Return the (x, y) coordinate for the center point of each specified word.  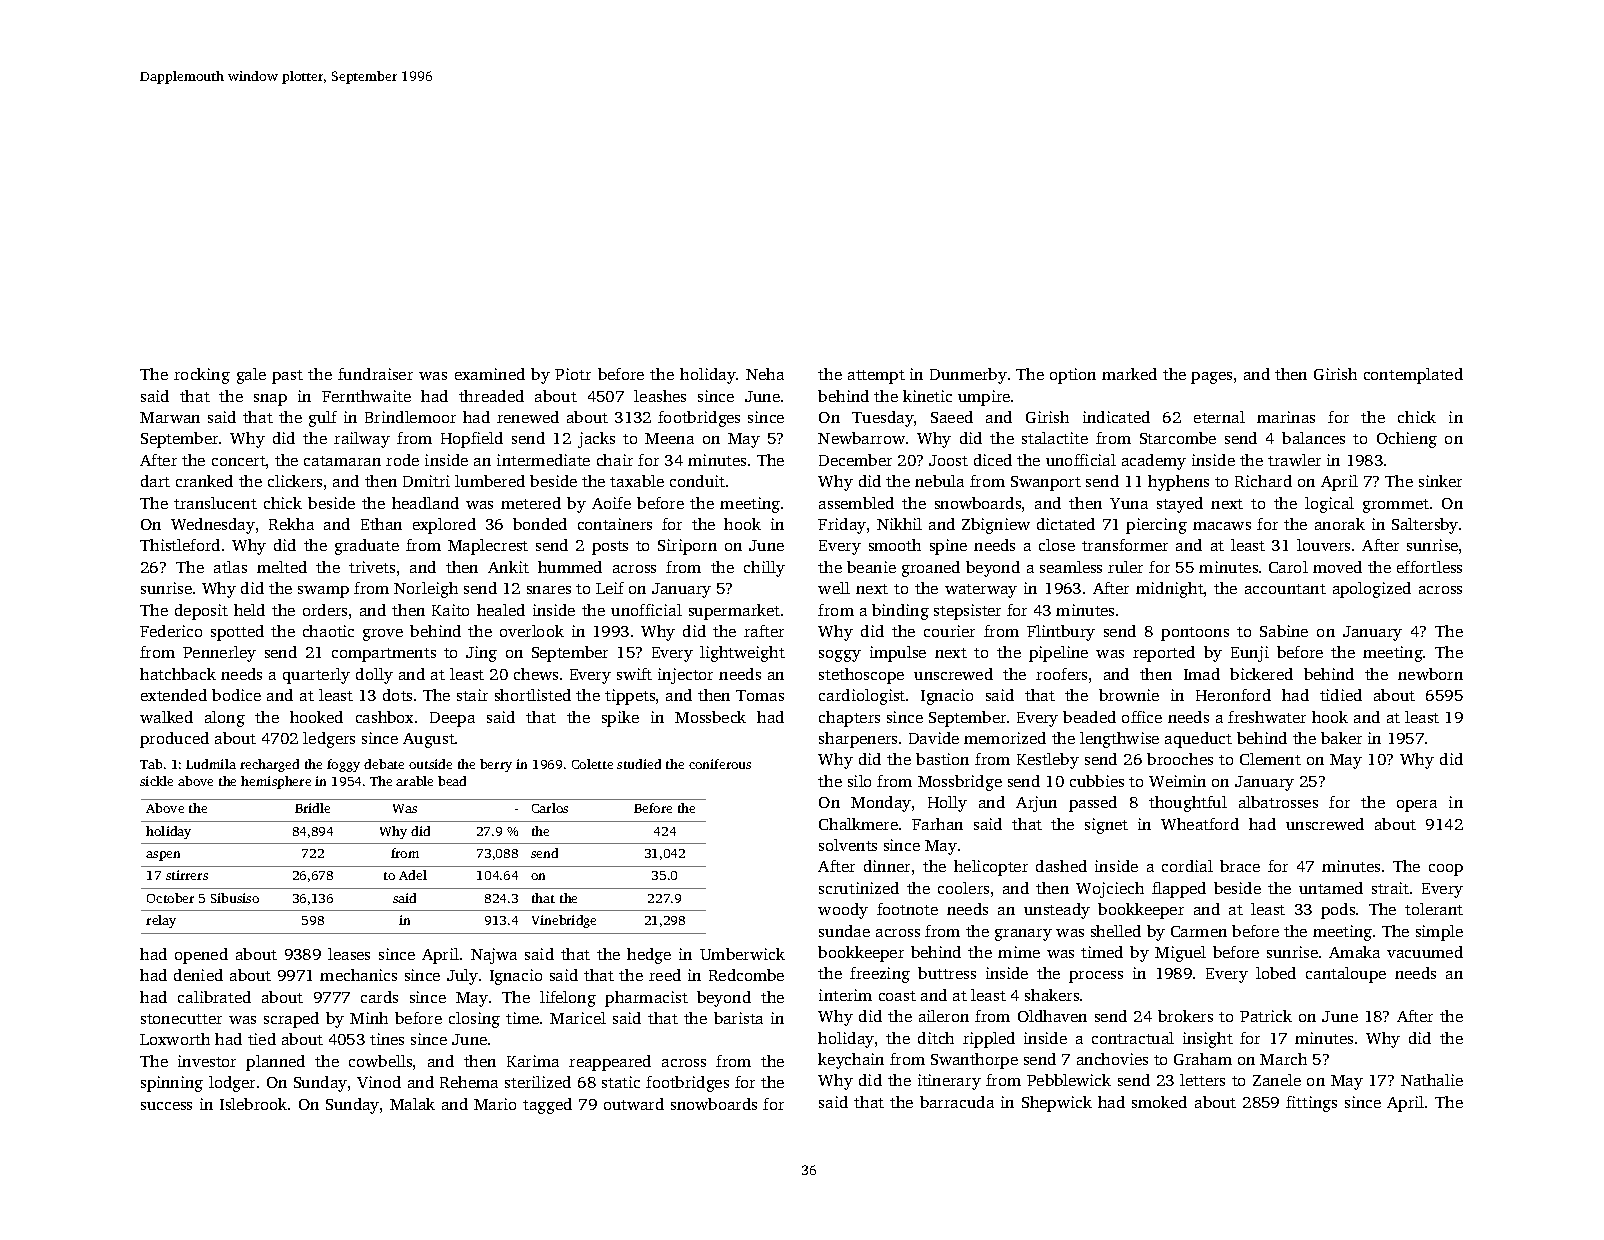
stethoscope (861, 676)
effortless (1429, 567)
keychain (851, 1061)
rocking (202, 376)
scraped (291, 1020)
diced (993, 460)
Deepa (452, 719)
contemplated (1413, 376)
